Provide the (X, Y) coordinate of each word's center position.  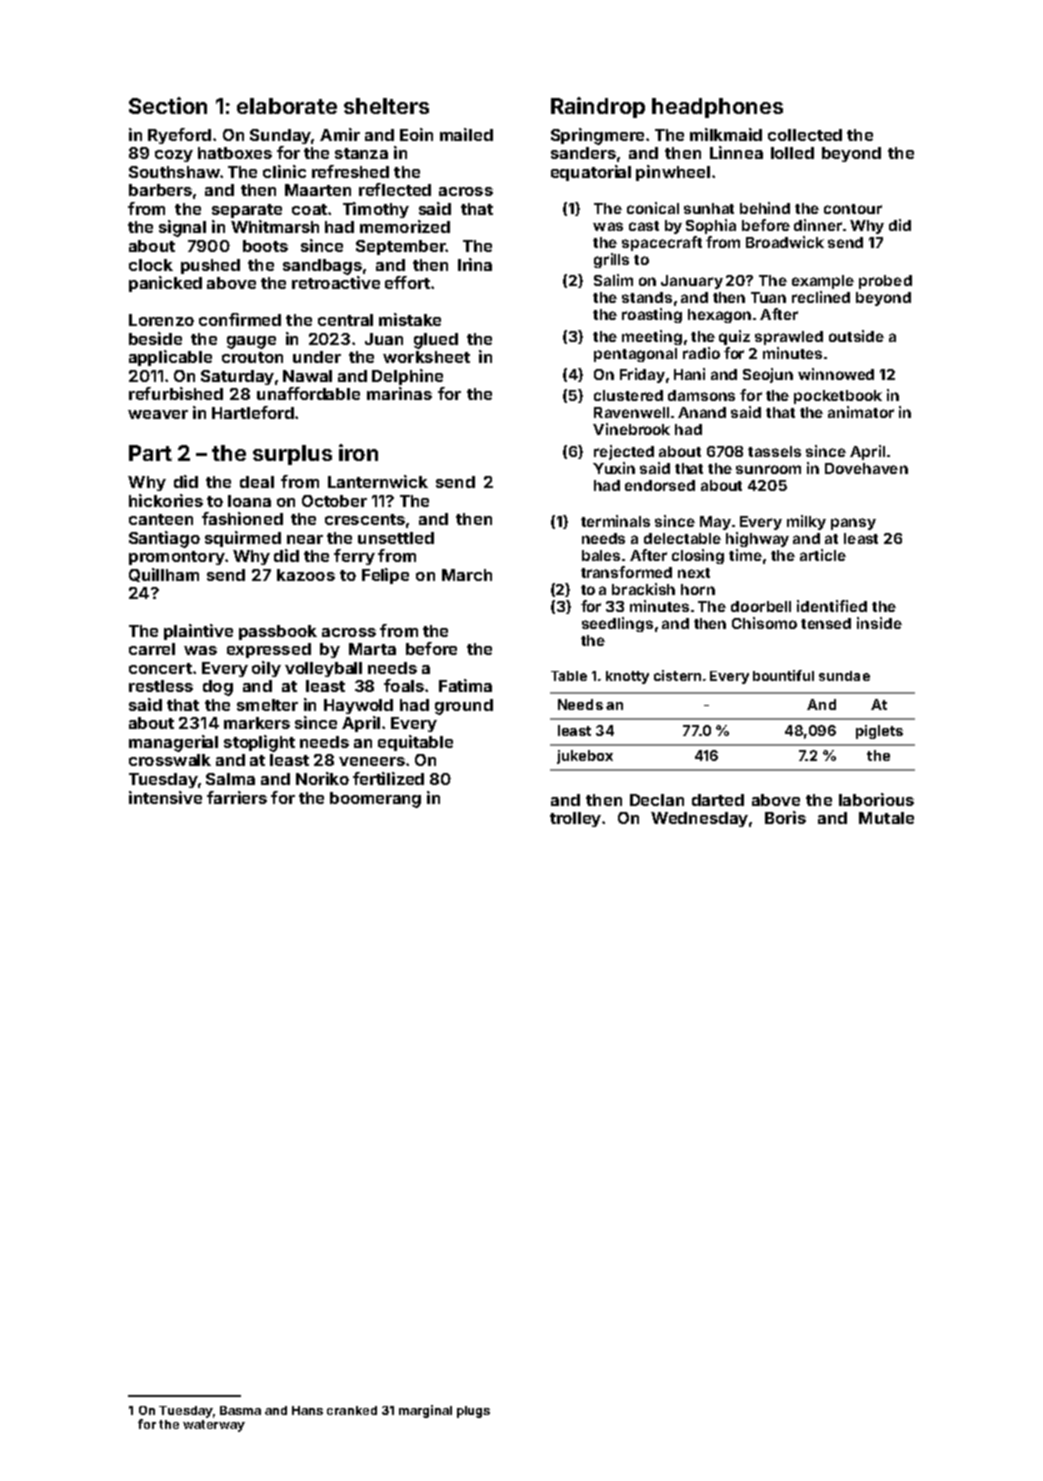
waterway (214, 1426)
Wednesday (699, 819)
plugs (473, 1412)
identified (832, 606)
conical (653, 208)
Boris (785, 817)
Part (150, 453)
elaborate (287, 106)
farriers (237, 797)
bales (601, 555)
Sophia (711, 226)
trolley (575, 819)
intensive (165, 797)
